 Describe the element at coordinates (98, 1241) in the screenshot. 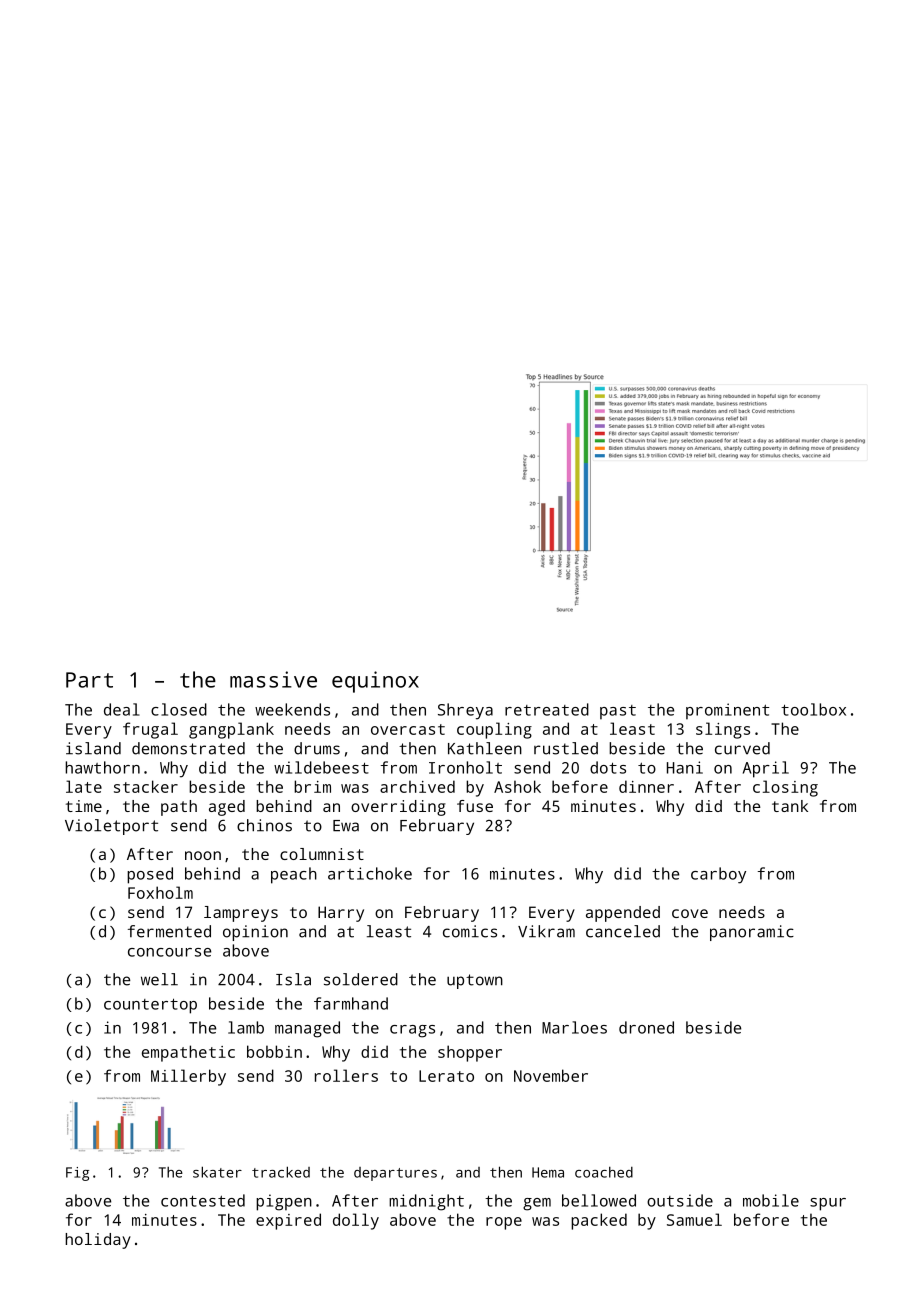

I see `holiday` at that location.
